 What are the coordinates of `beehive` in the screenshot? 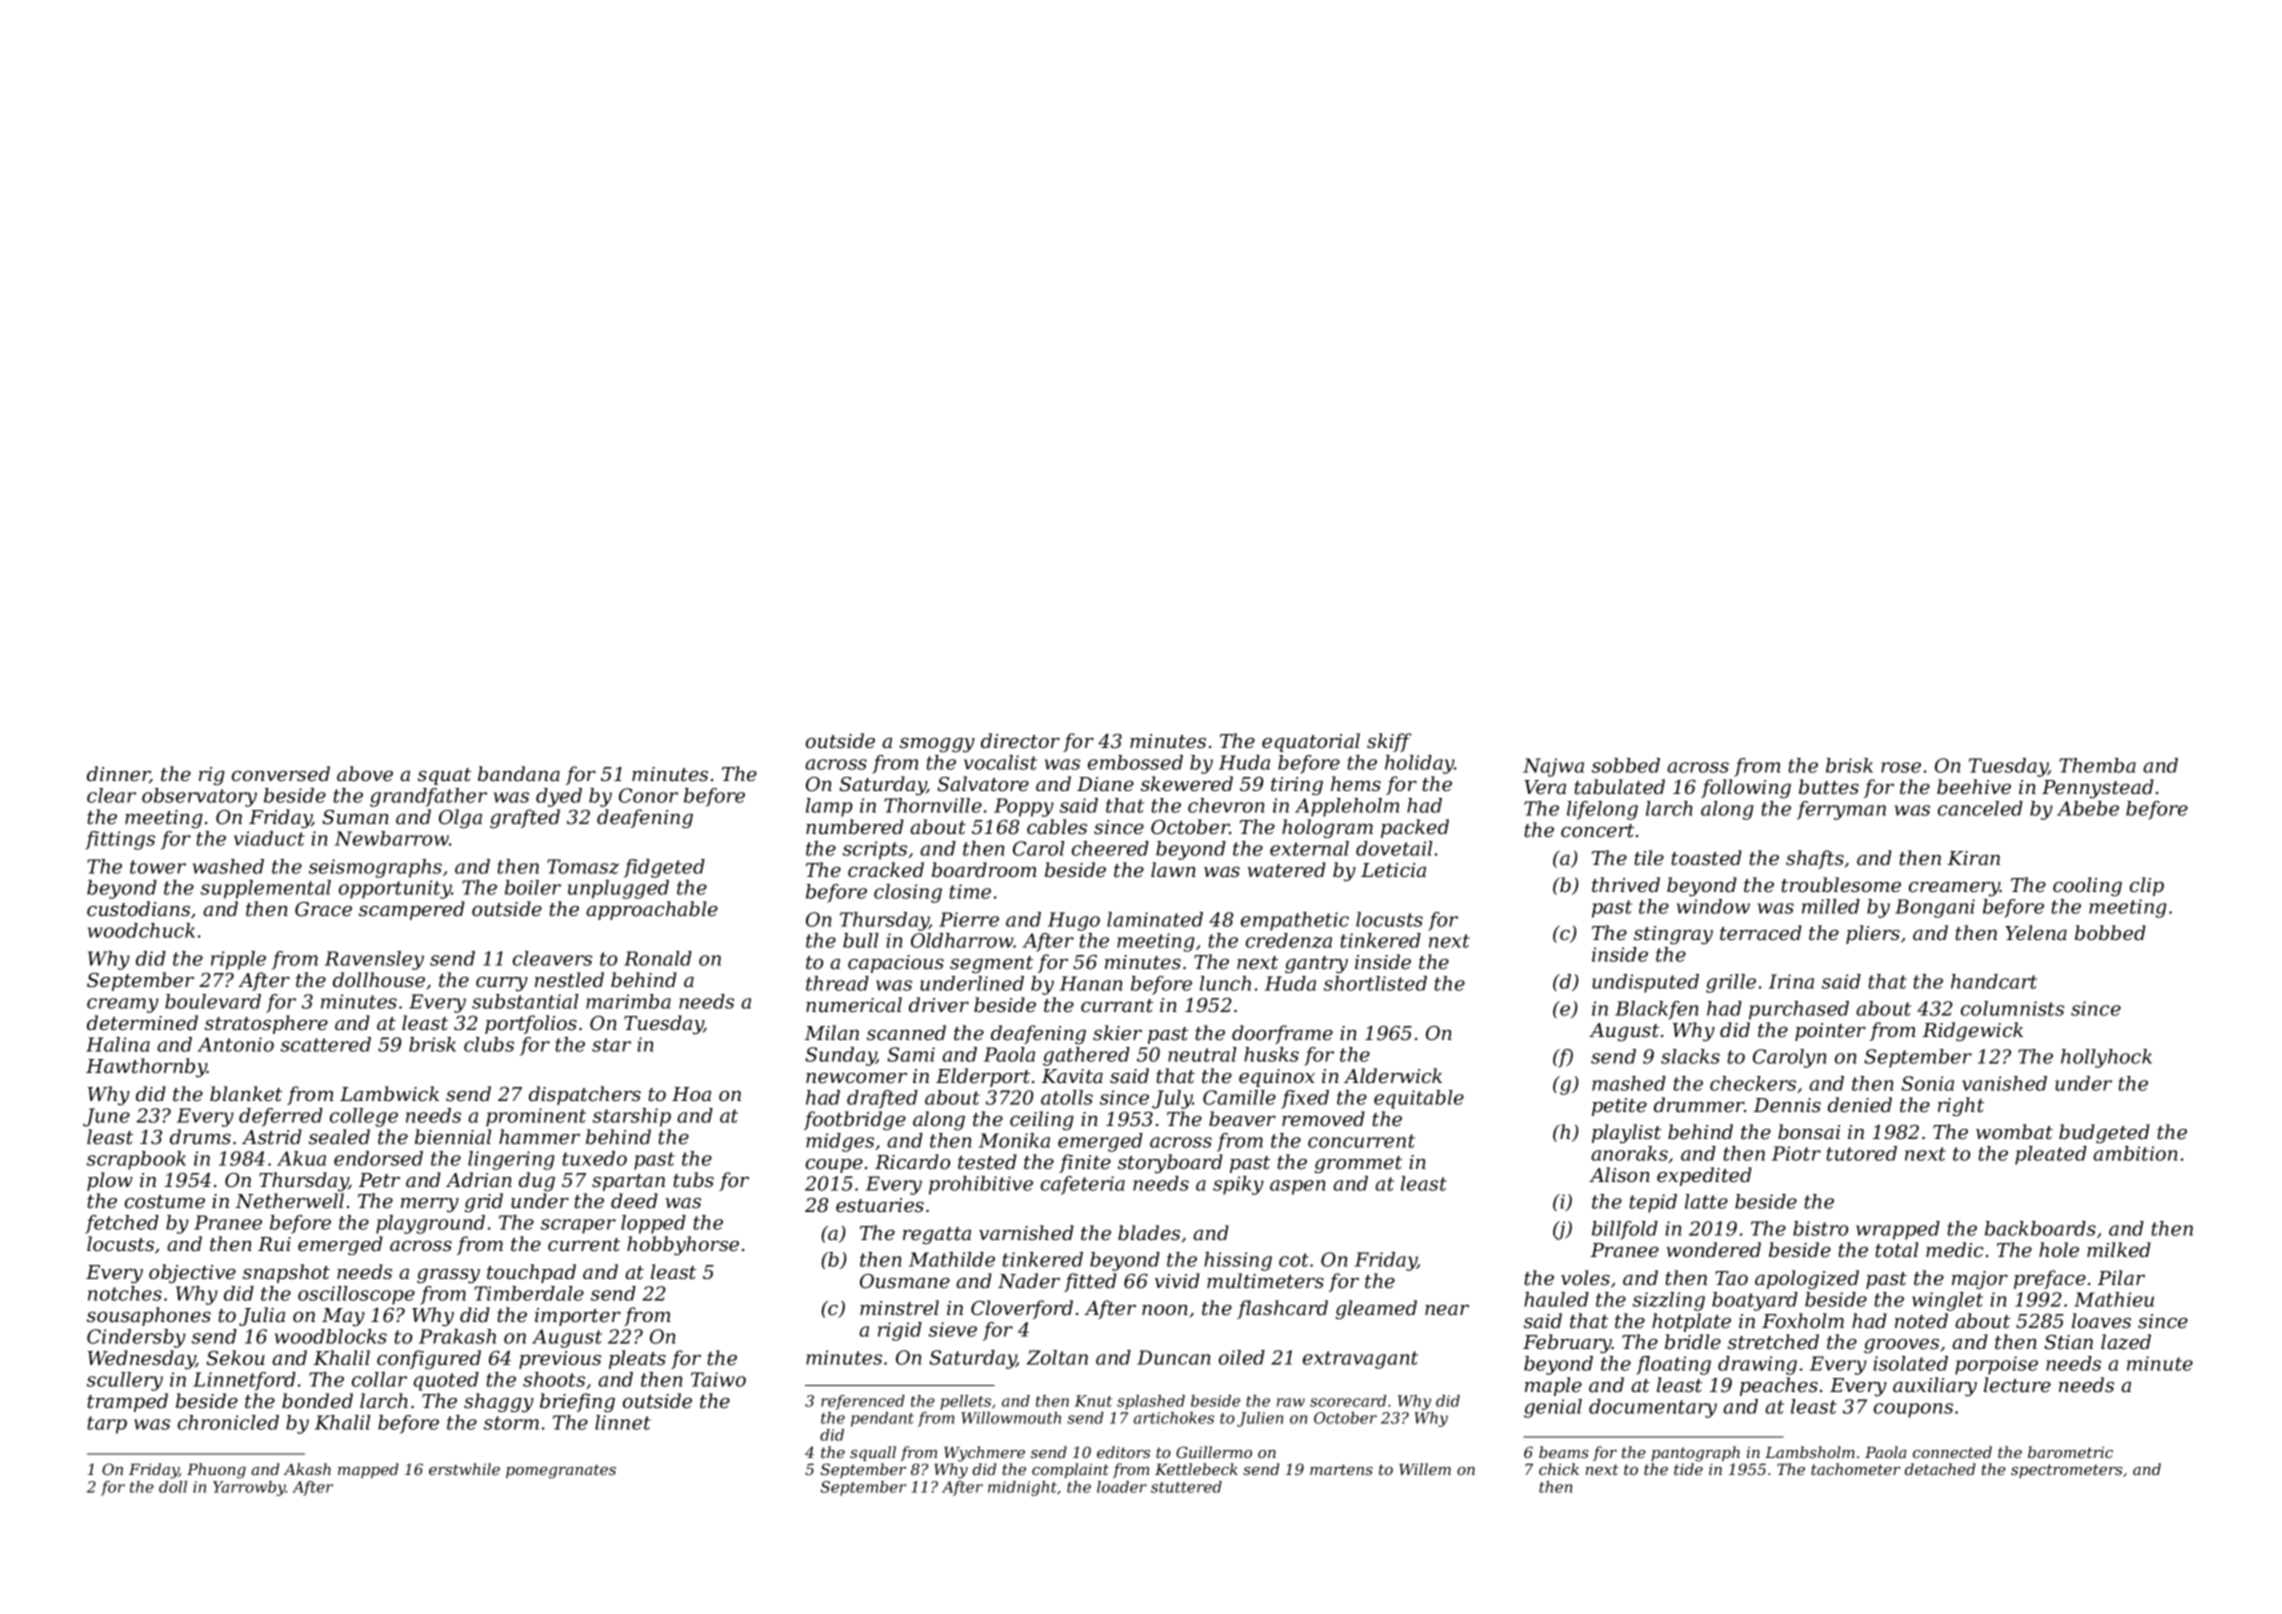 It's located at (1974, 786).
